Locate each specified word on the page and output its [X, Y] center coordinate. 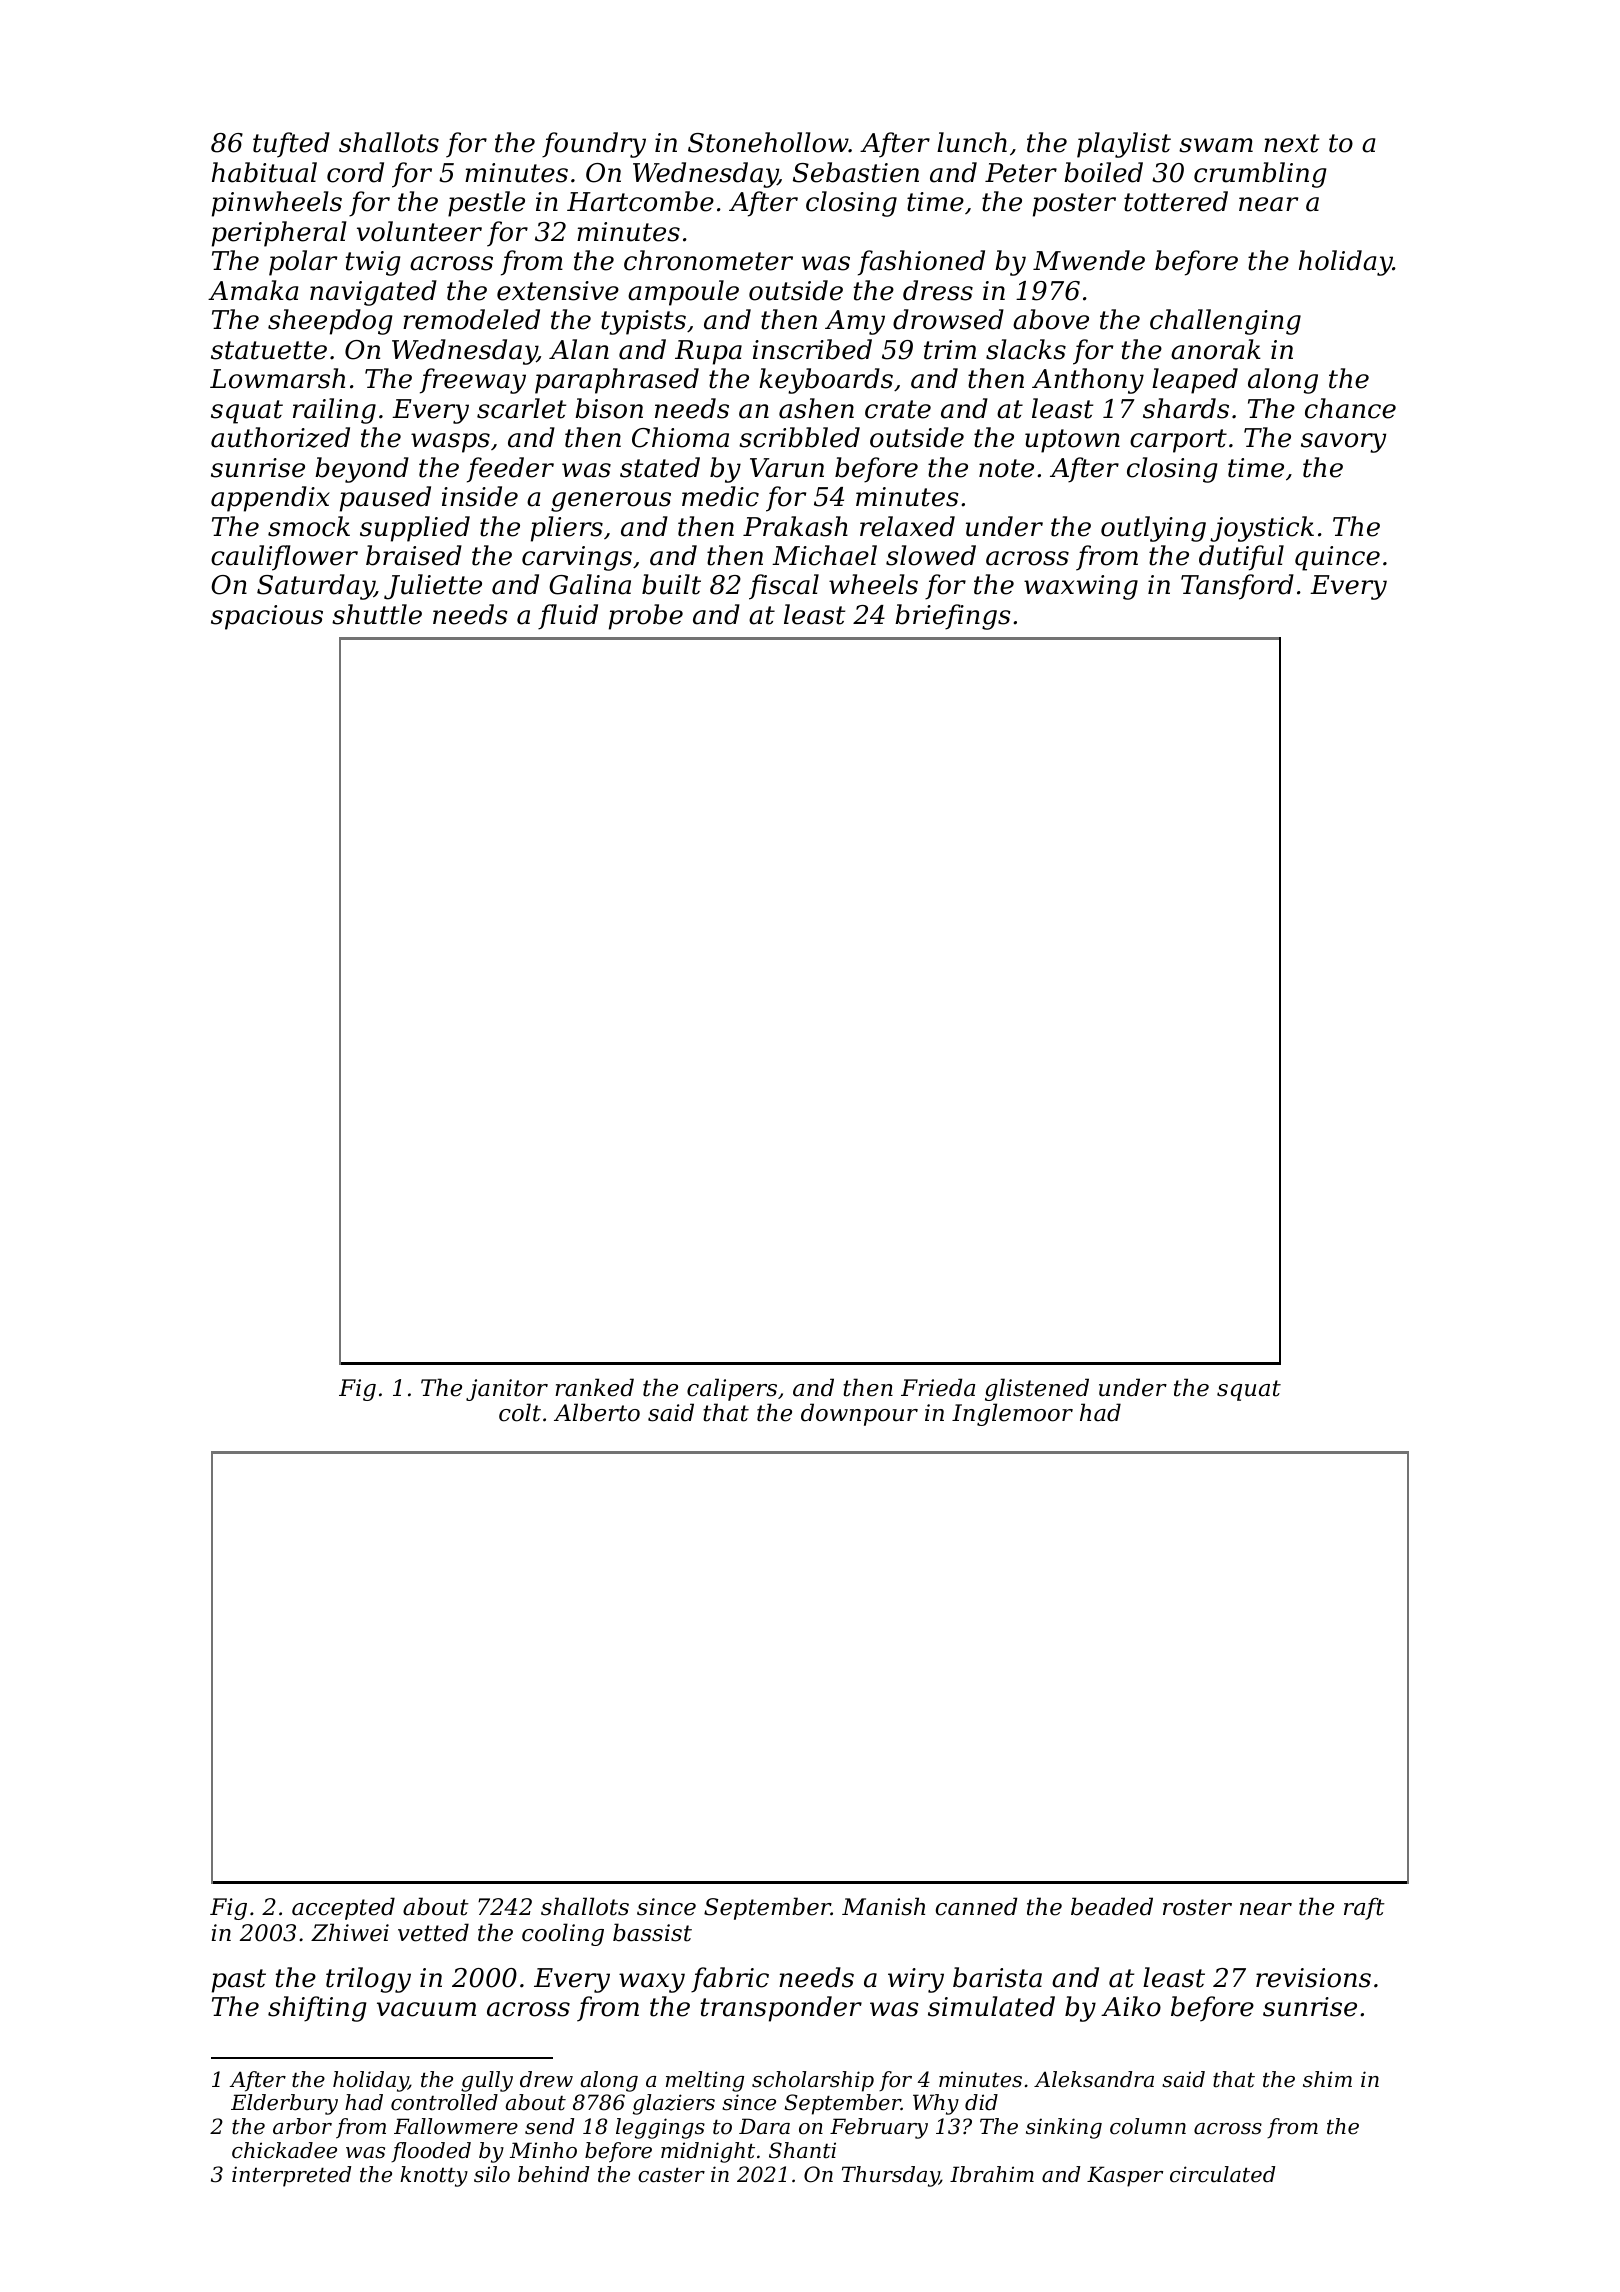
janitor [507, 1390]
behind [553, 2174]
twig [373, 263]
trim [950, 350]
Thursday [890, 2176]
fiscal [784, 587]
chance [1350, 408]
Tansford [1237, 587]
